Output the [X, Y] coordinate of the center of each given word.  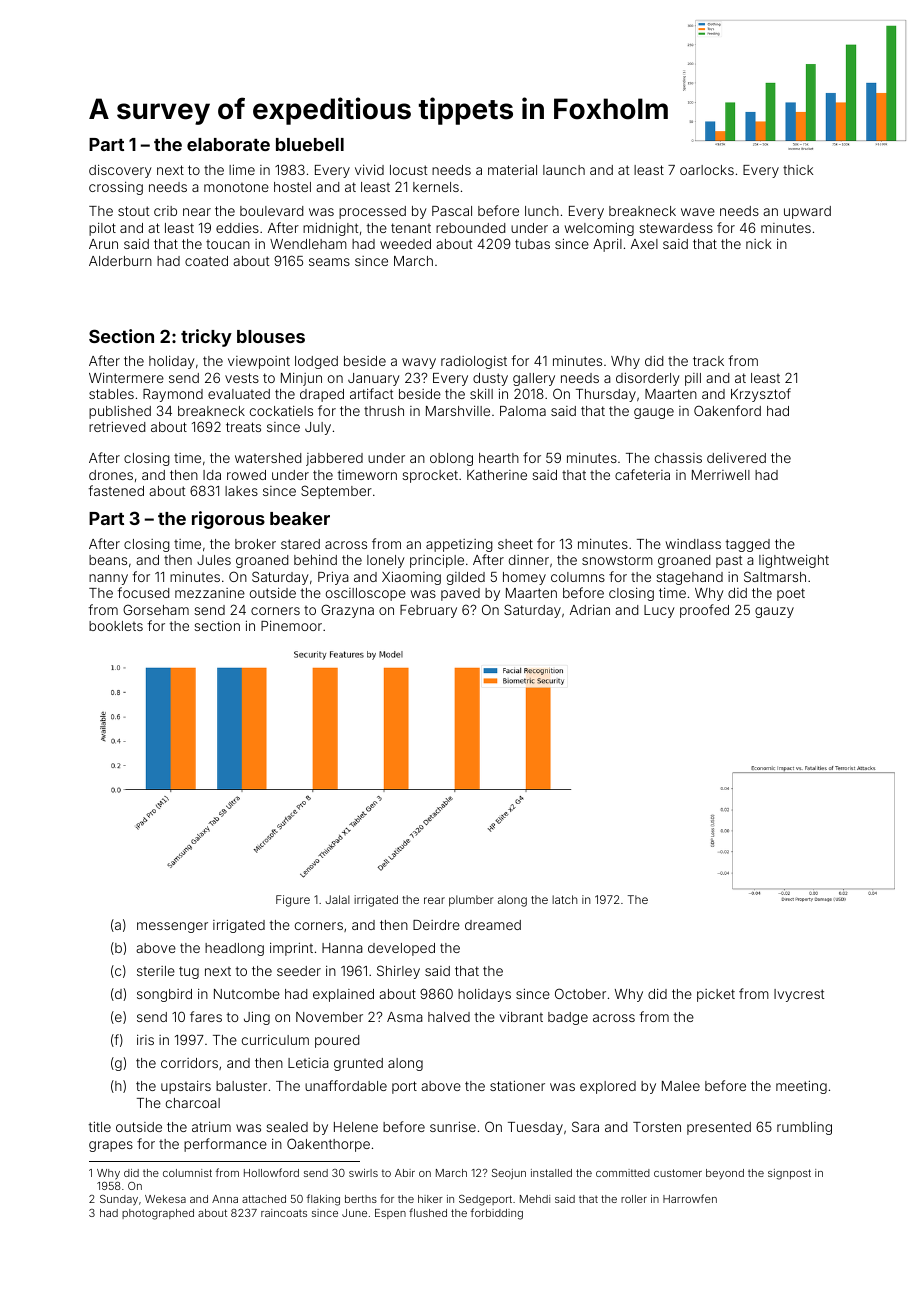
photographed [158, 1214]
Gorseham [156, 609]
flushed [428, 1212]
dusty [490, 379]
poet [791, 594]
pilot [102, 229]
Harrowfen [690, 1198]
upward [807, 212]
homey [524, 578]
